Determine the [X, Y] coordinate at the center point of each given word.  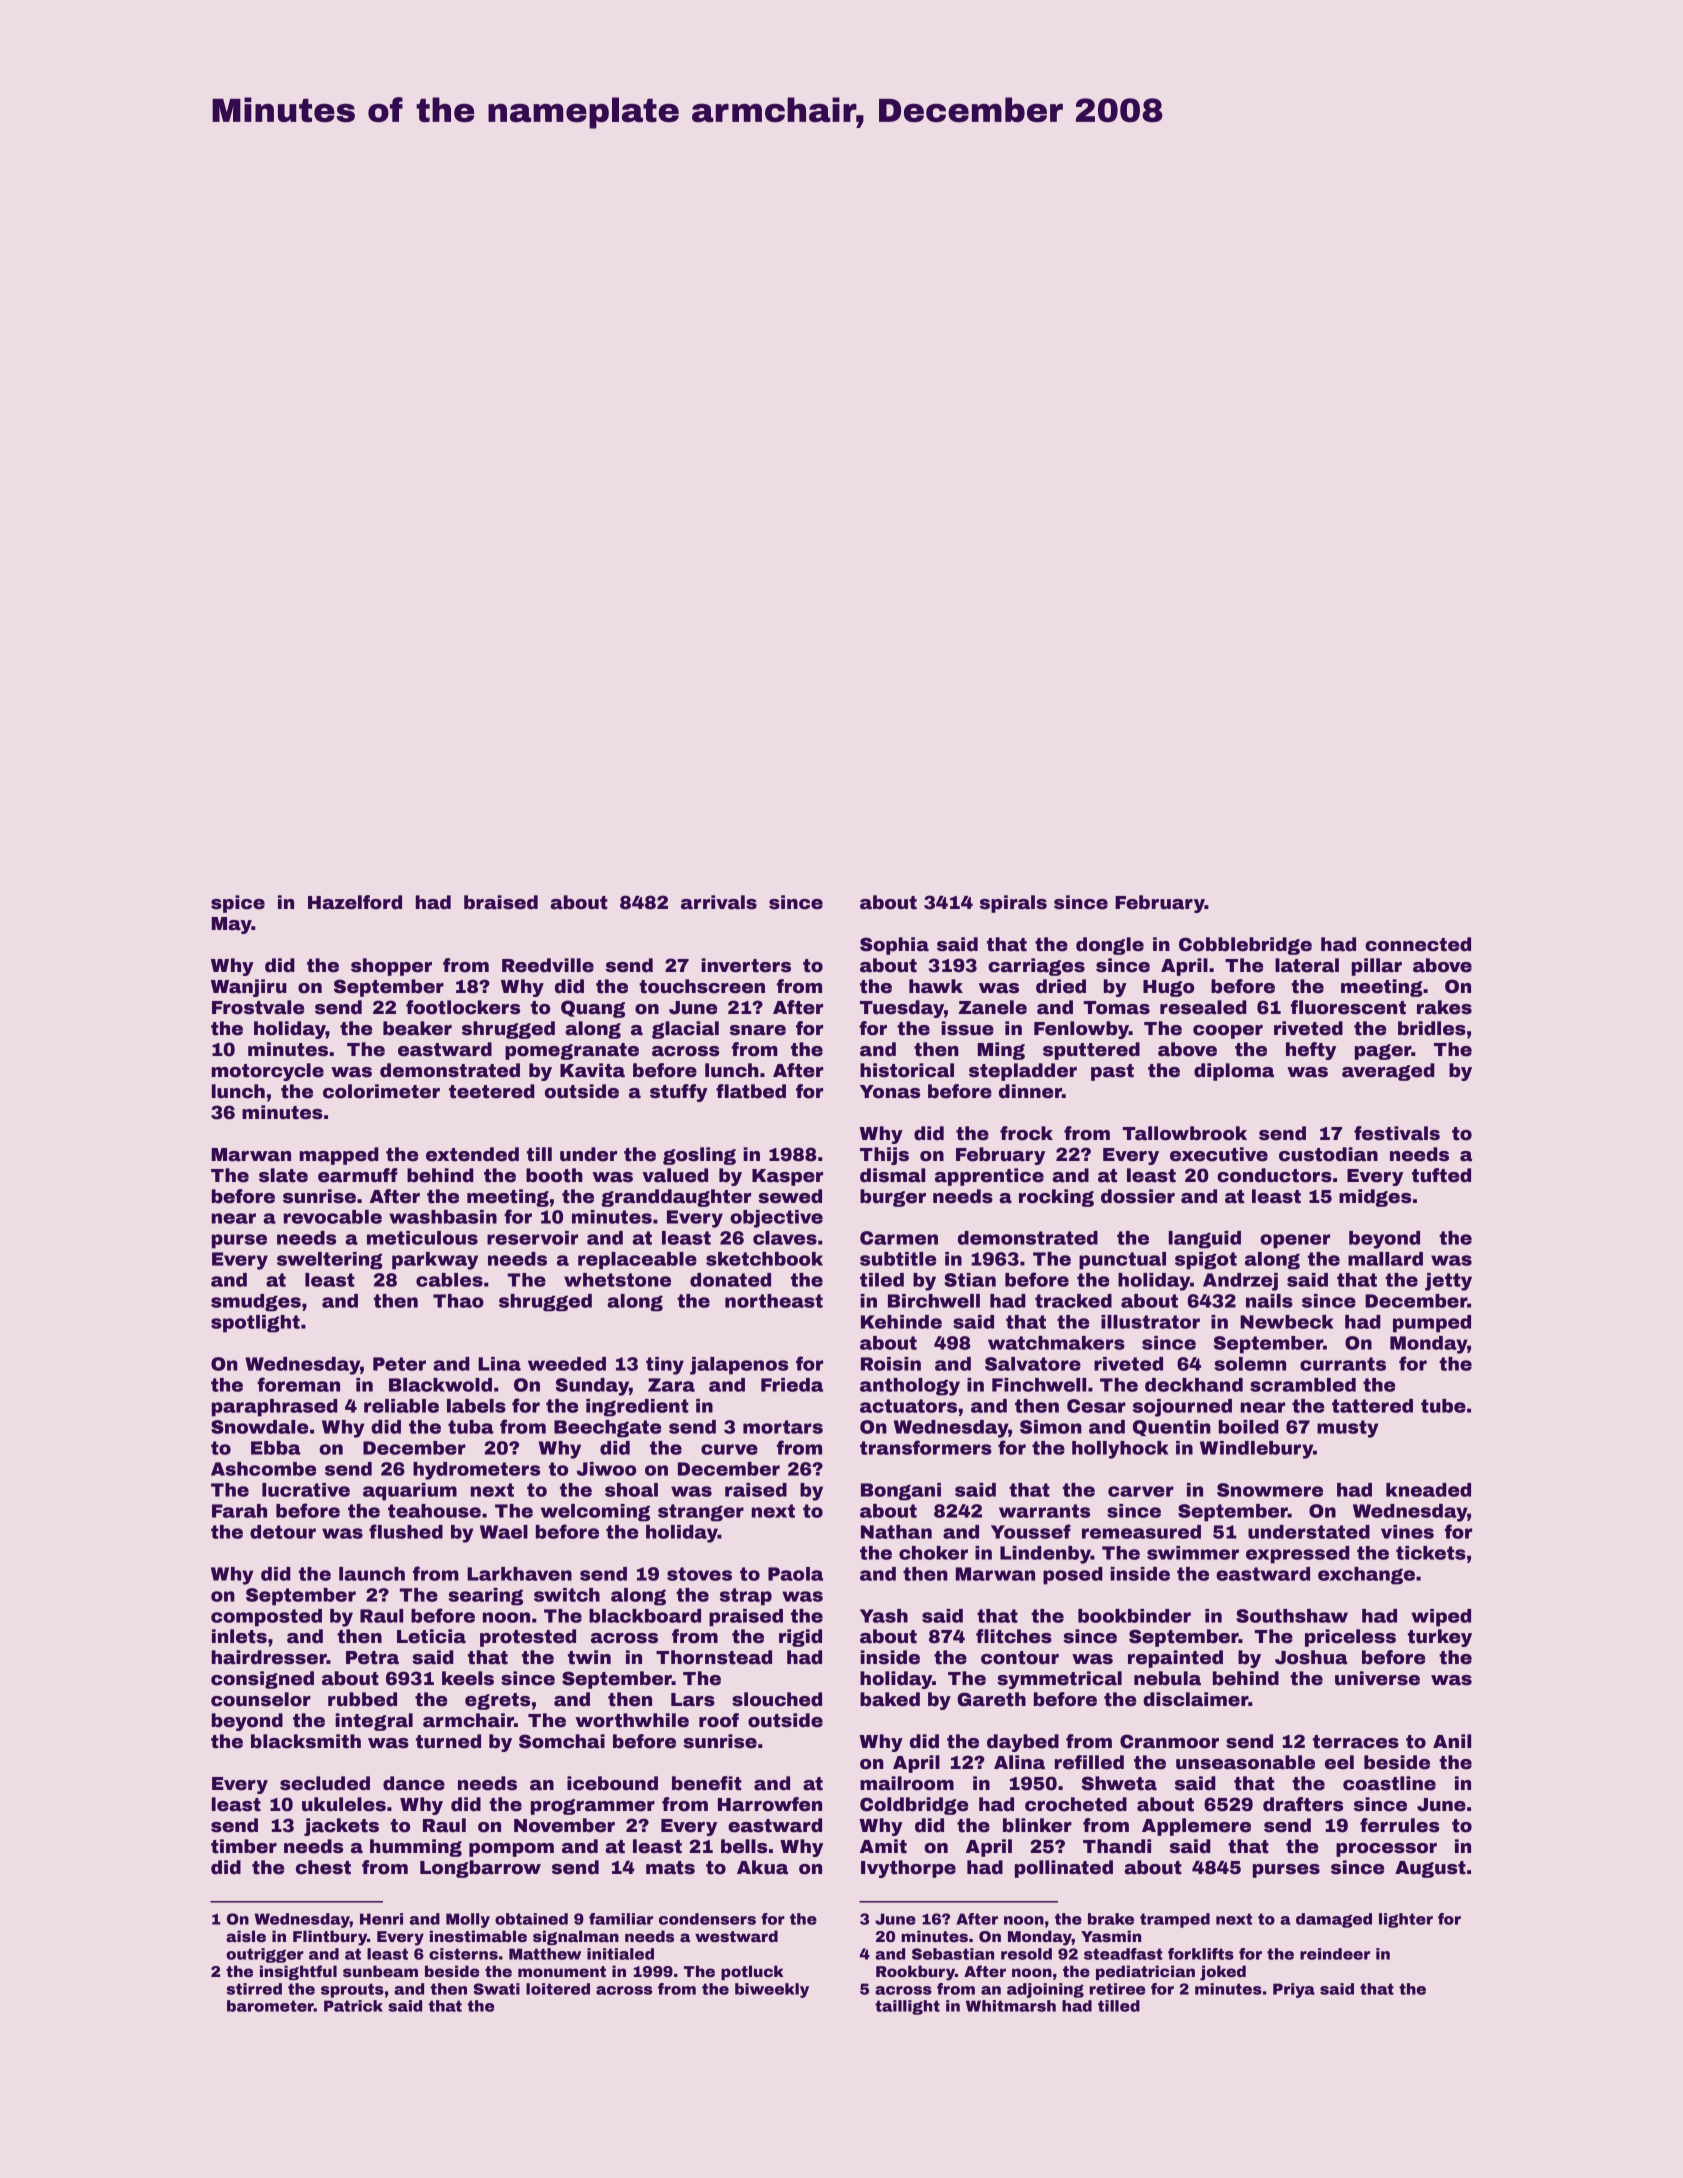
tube [1443, 1406]
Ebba [276, 1448]
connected [1418, 944]
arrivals [719, 902]
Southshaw [1292, 1616]
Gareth [991, 1699]
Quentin [1172, 1428]
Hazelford [355, 902]
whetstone [617, 1280]
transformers [926, 1447]
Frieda [792, 1385]
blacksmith [306, 1741]
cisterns [463, 1954]
